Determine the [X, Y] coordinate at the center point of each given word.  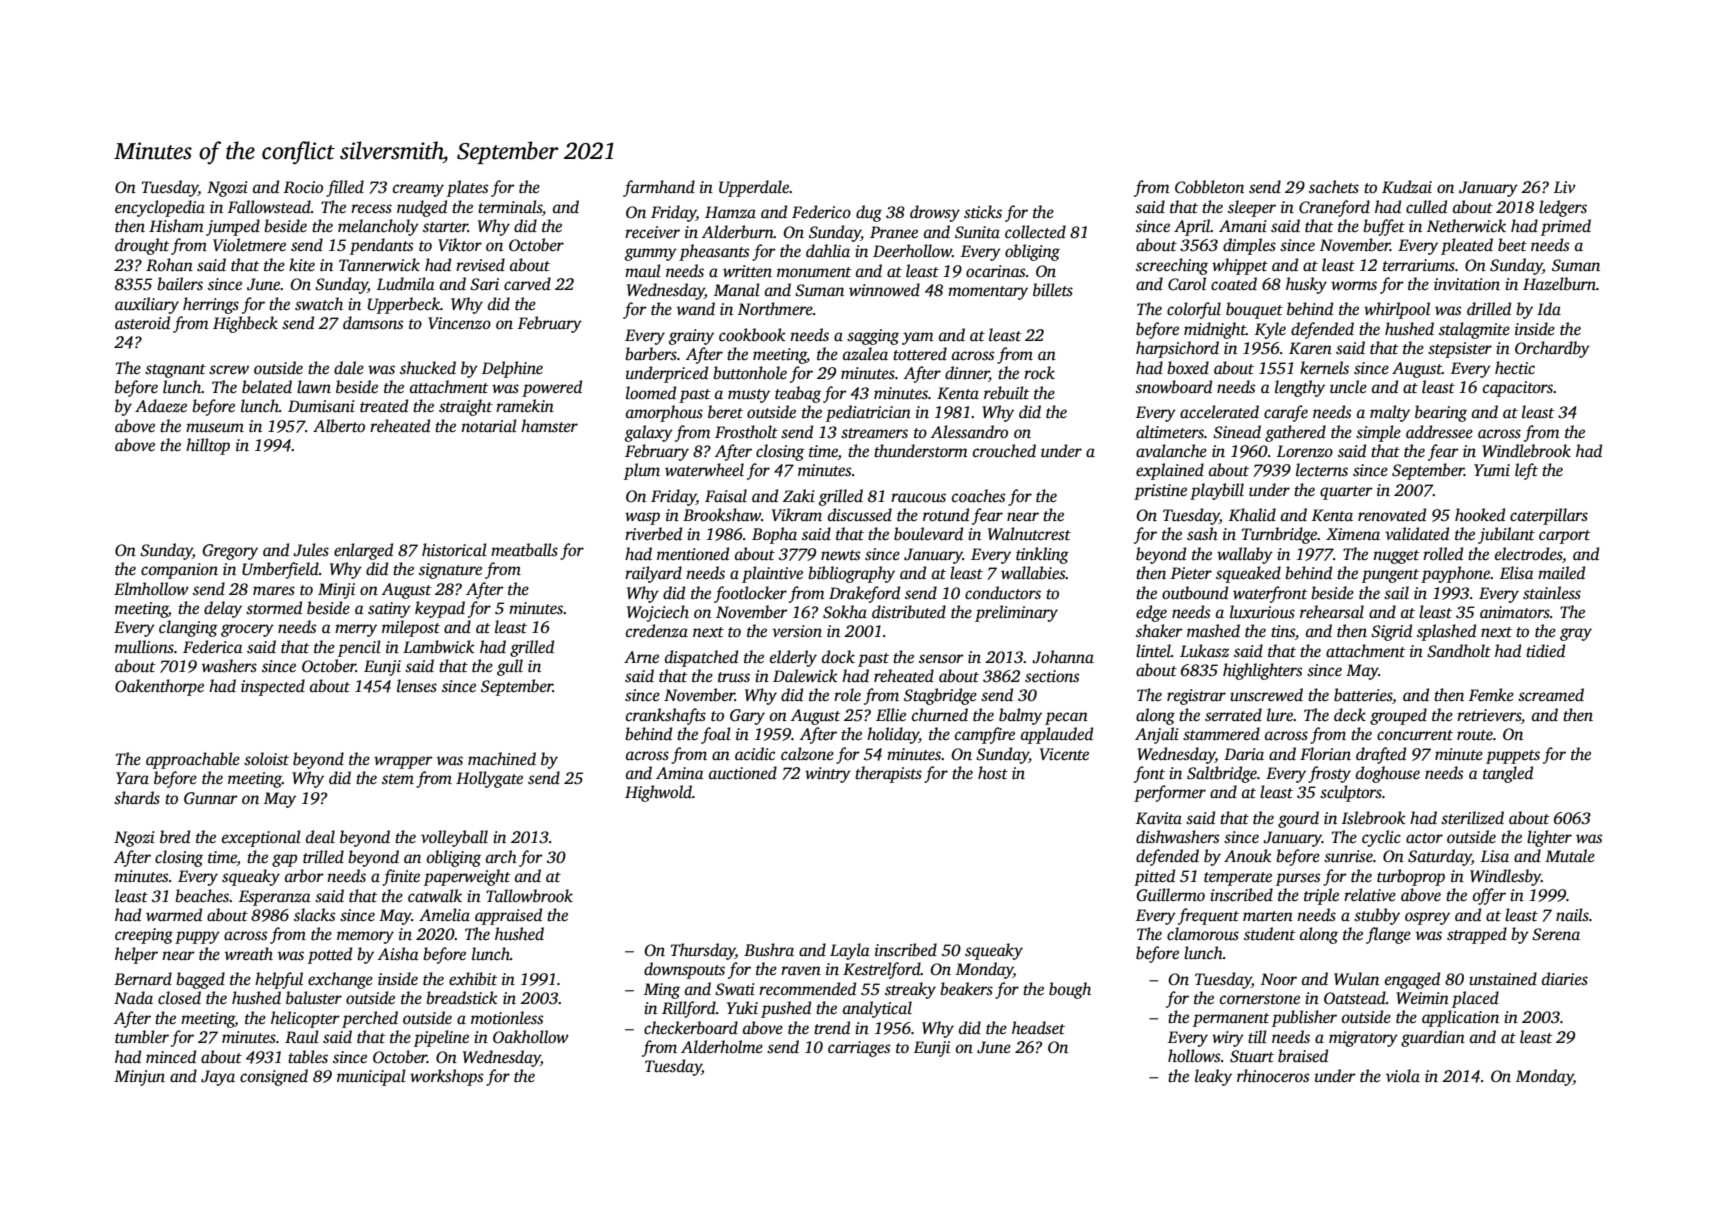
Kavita [1159, 818]
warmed [174, 914]
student [1269, 934]
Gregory [230, 552]
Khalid [1252, 515]
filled [345, 188]
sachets [1334, 187]
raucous [918, 498]
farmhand [659, 188]
